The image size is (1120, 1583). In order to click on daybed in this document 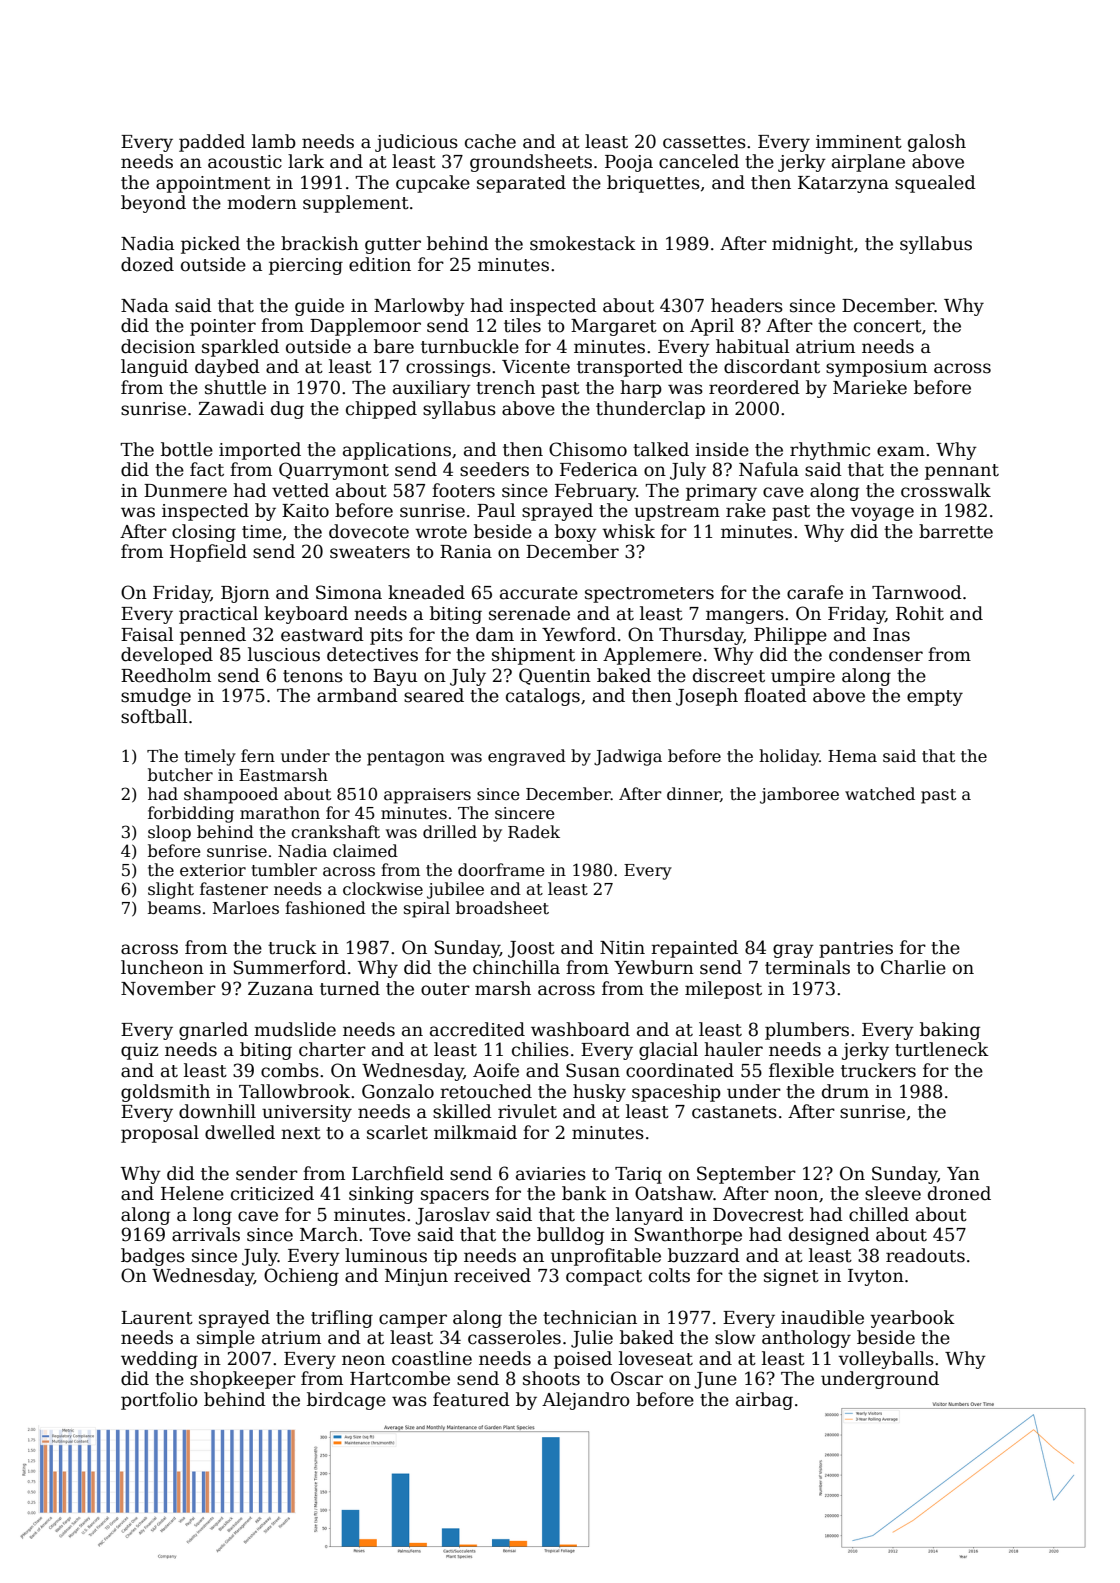, I will do `click(227, 368)`.
